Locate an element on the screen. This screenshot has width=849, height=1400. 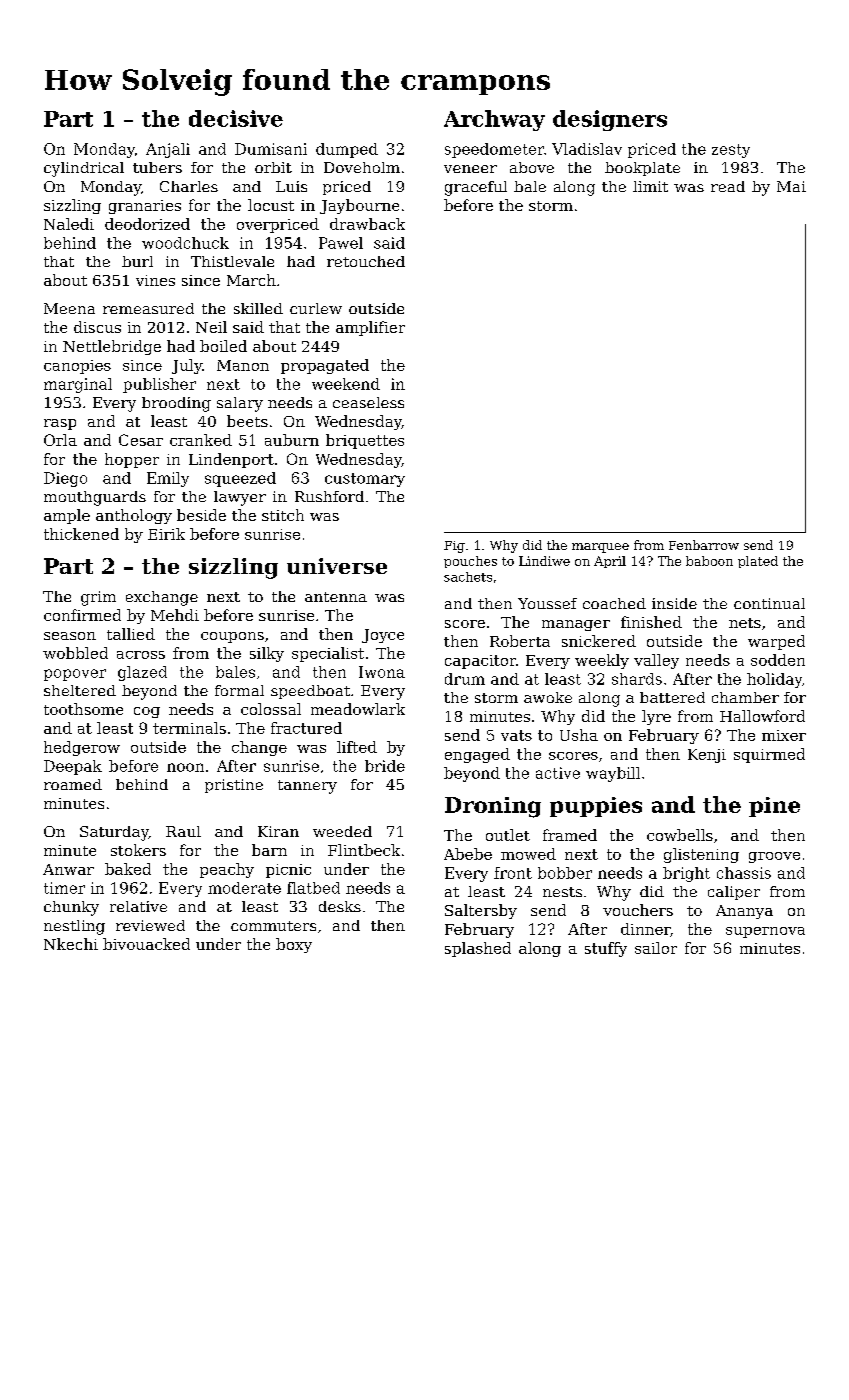
tubers is located at coordinates (157, 167).
